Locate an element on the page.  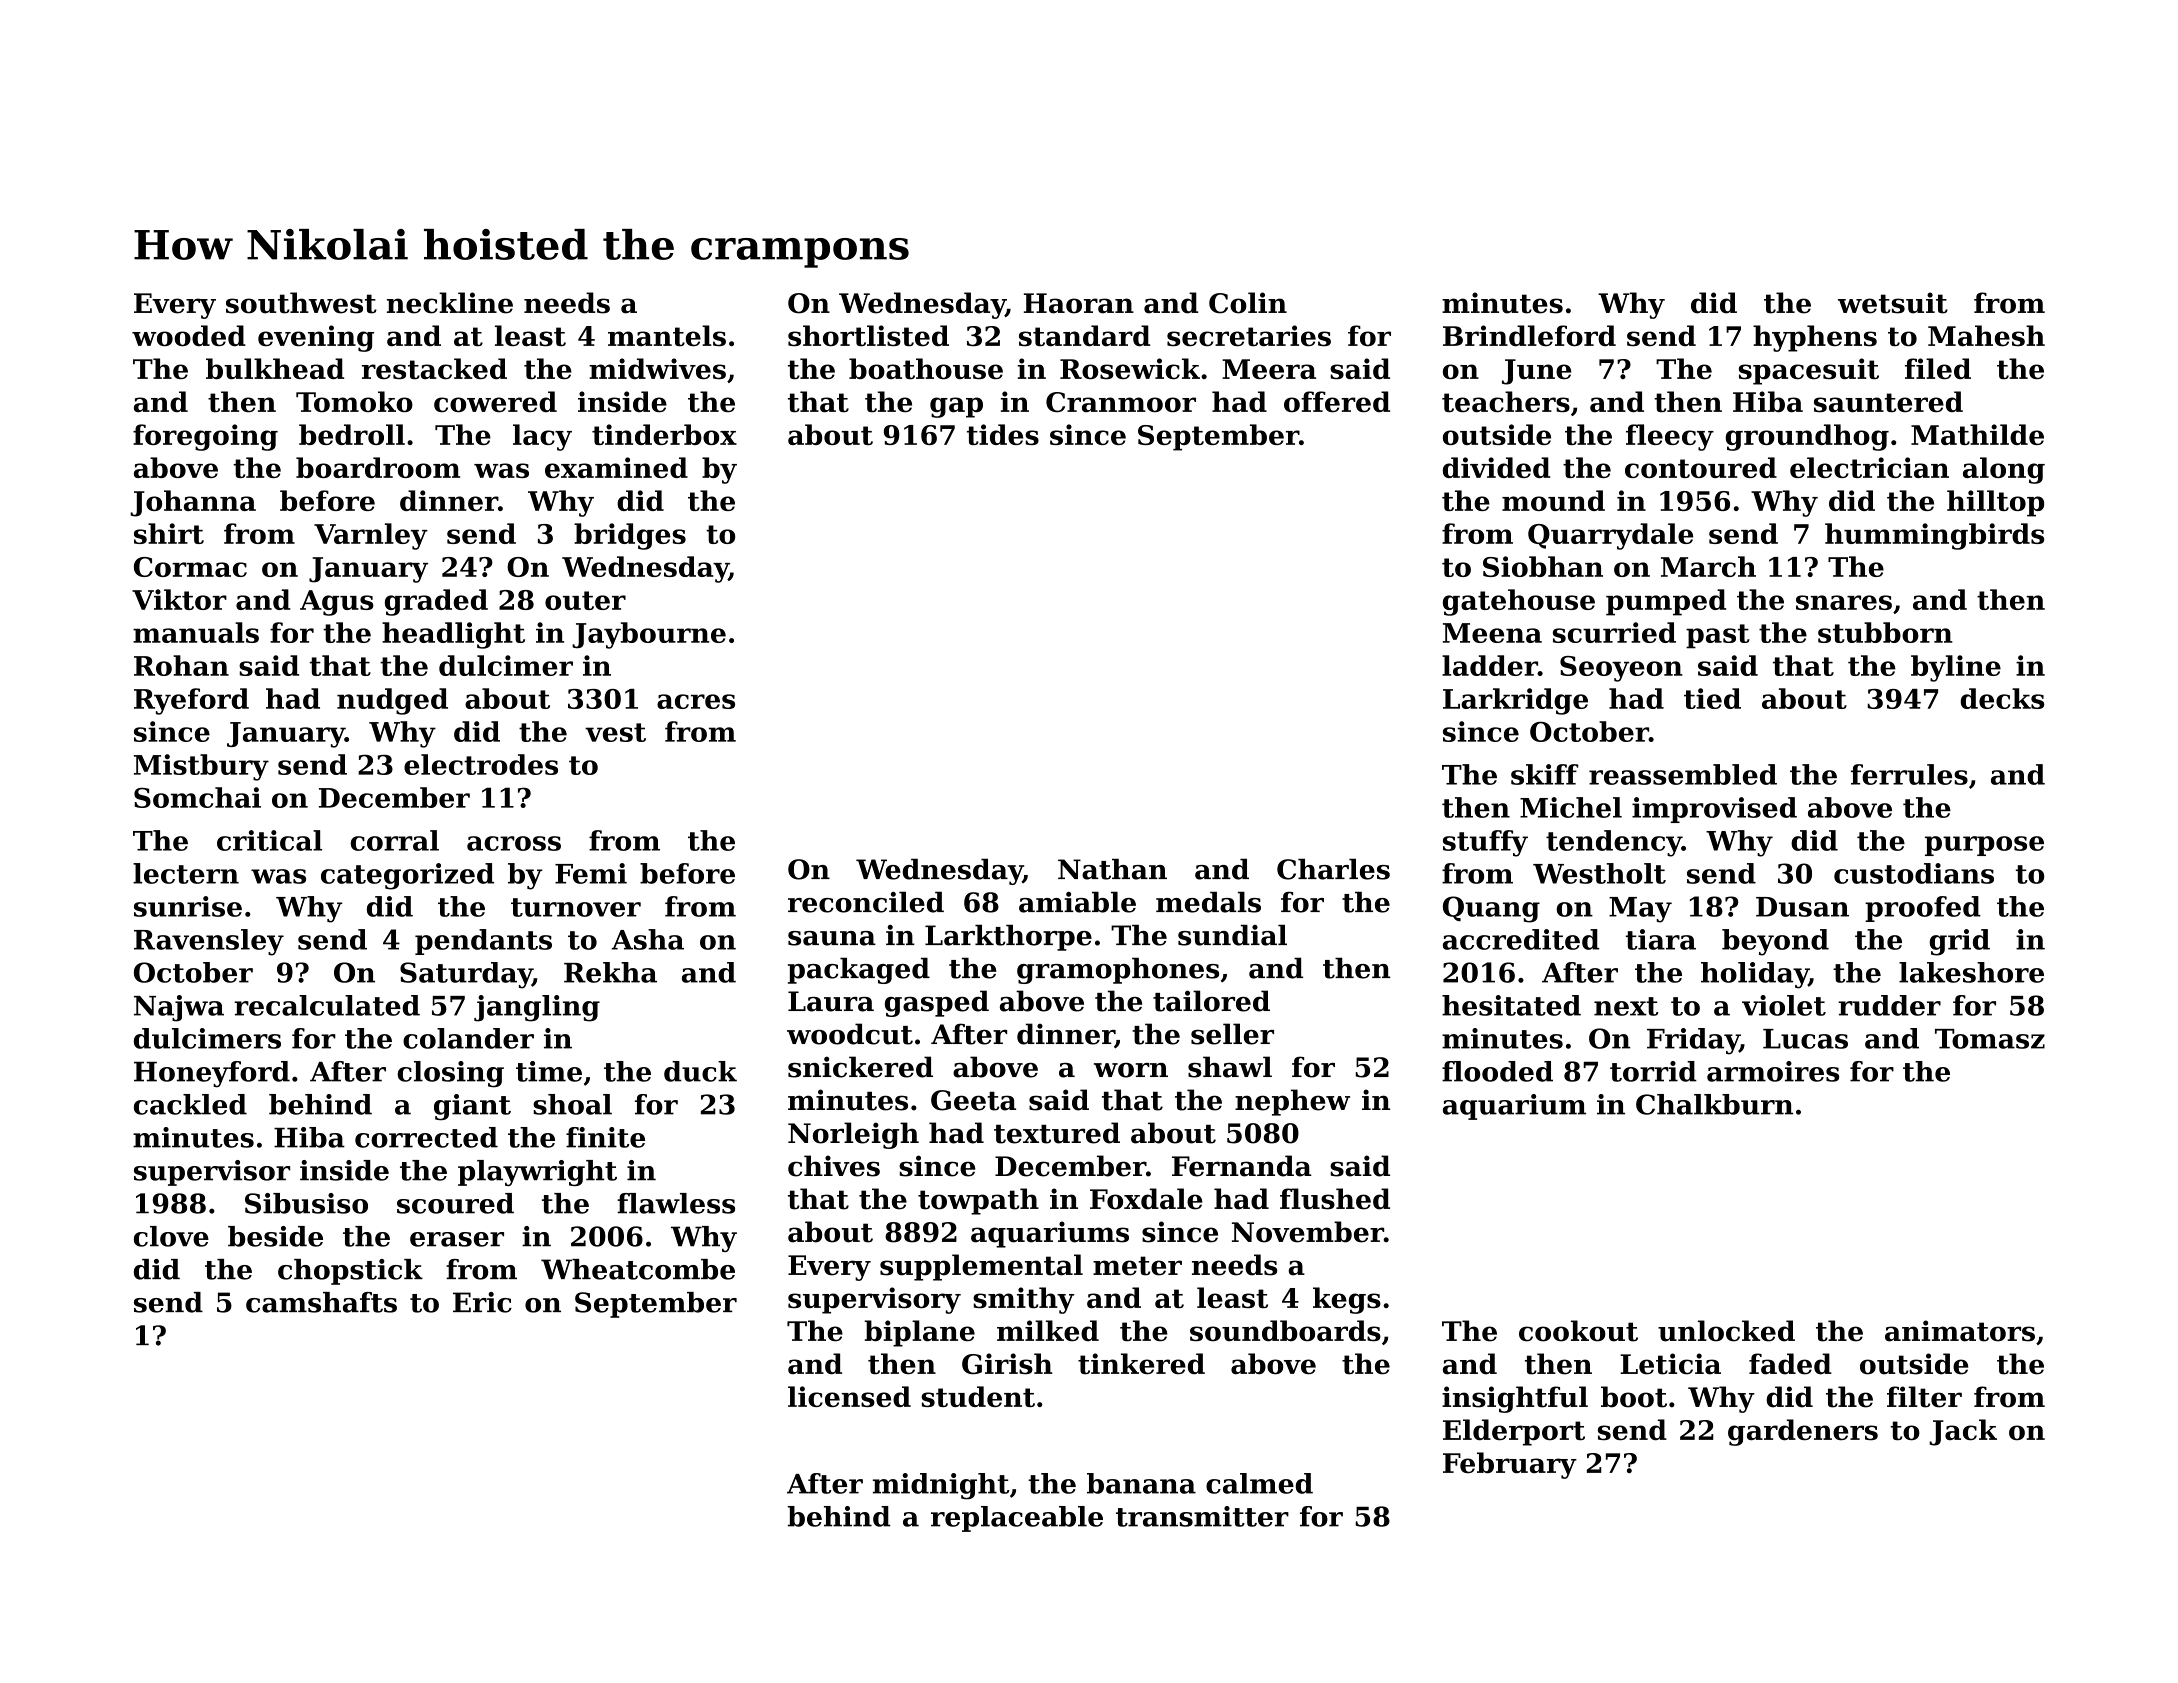
along is located at coordinates (2004, 470).
